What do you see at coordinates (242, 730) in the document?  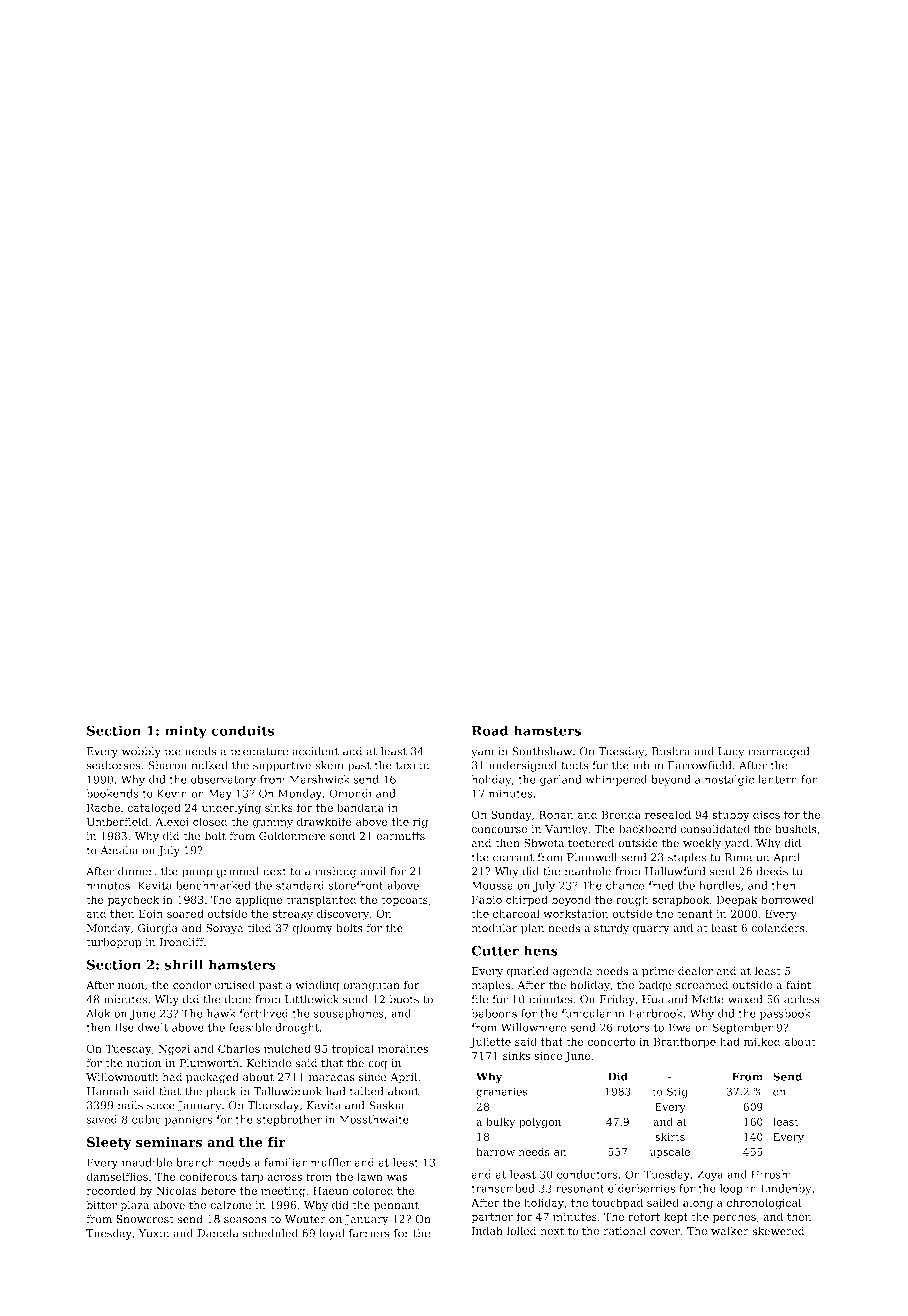 I see `conduits` at bounding box center [242, 730].
